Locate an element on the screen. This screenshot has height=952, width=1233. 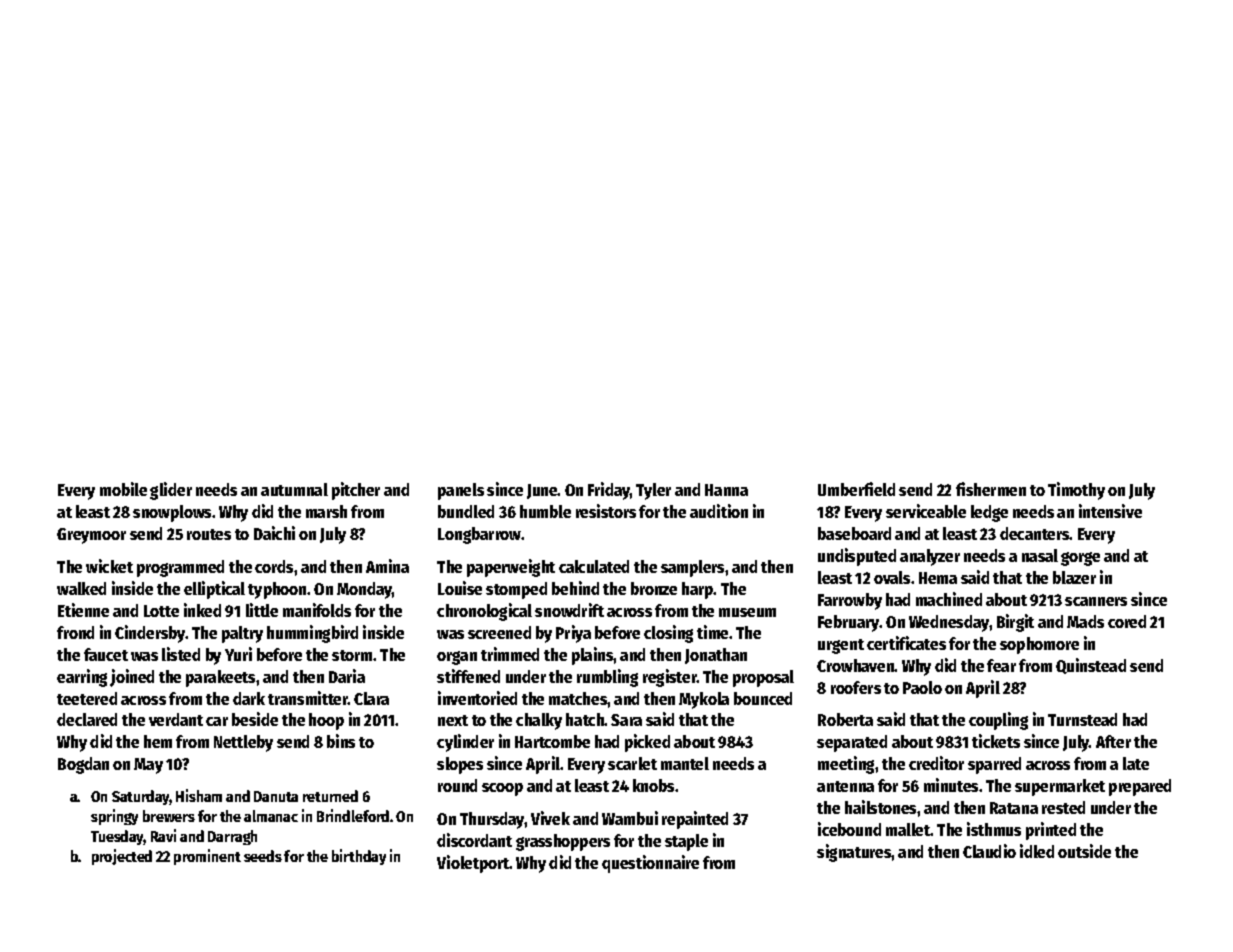
tickets is located at coordinates (996, 741).
